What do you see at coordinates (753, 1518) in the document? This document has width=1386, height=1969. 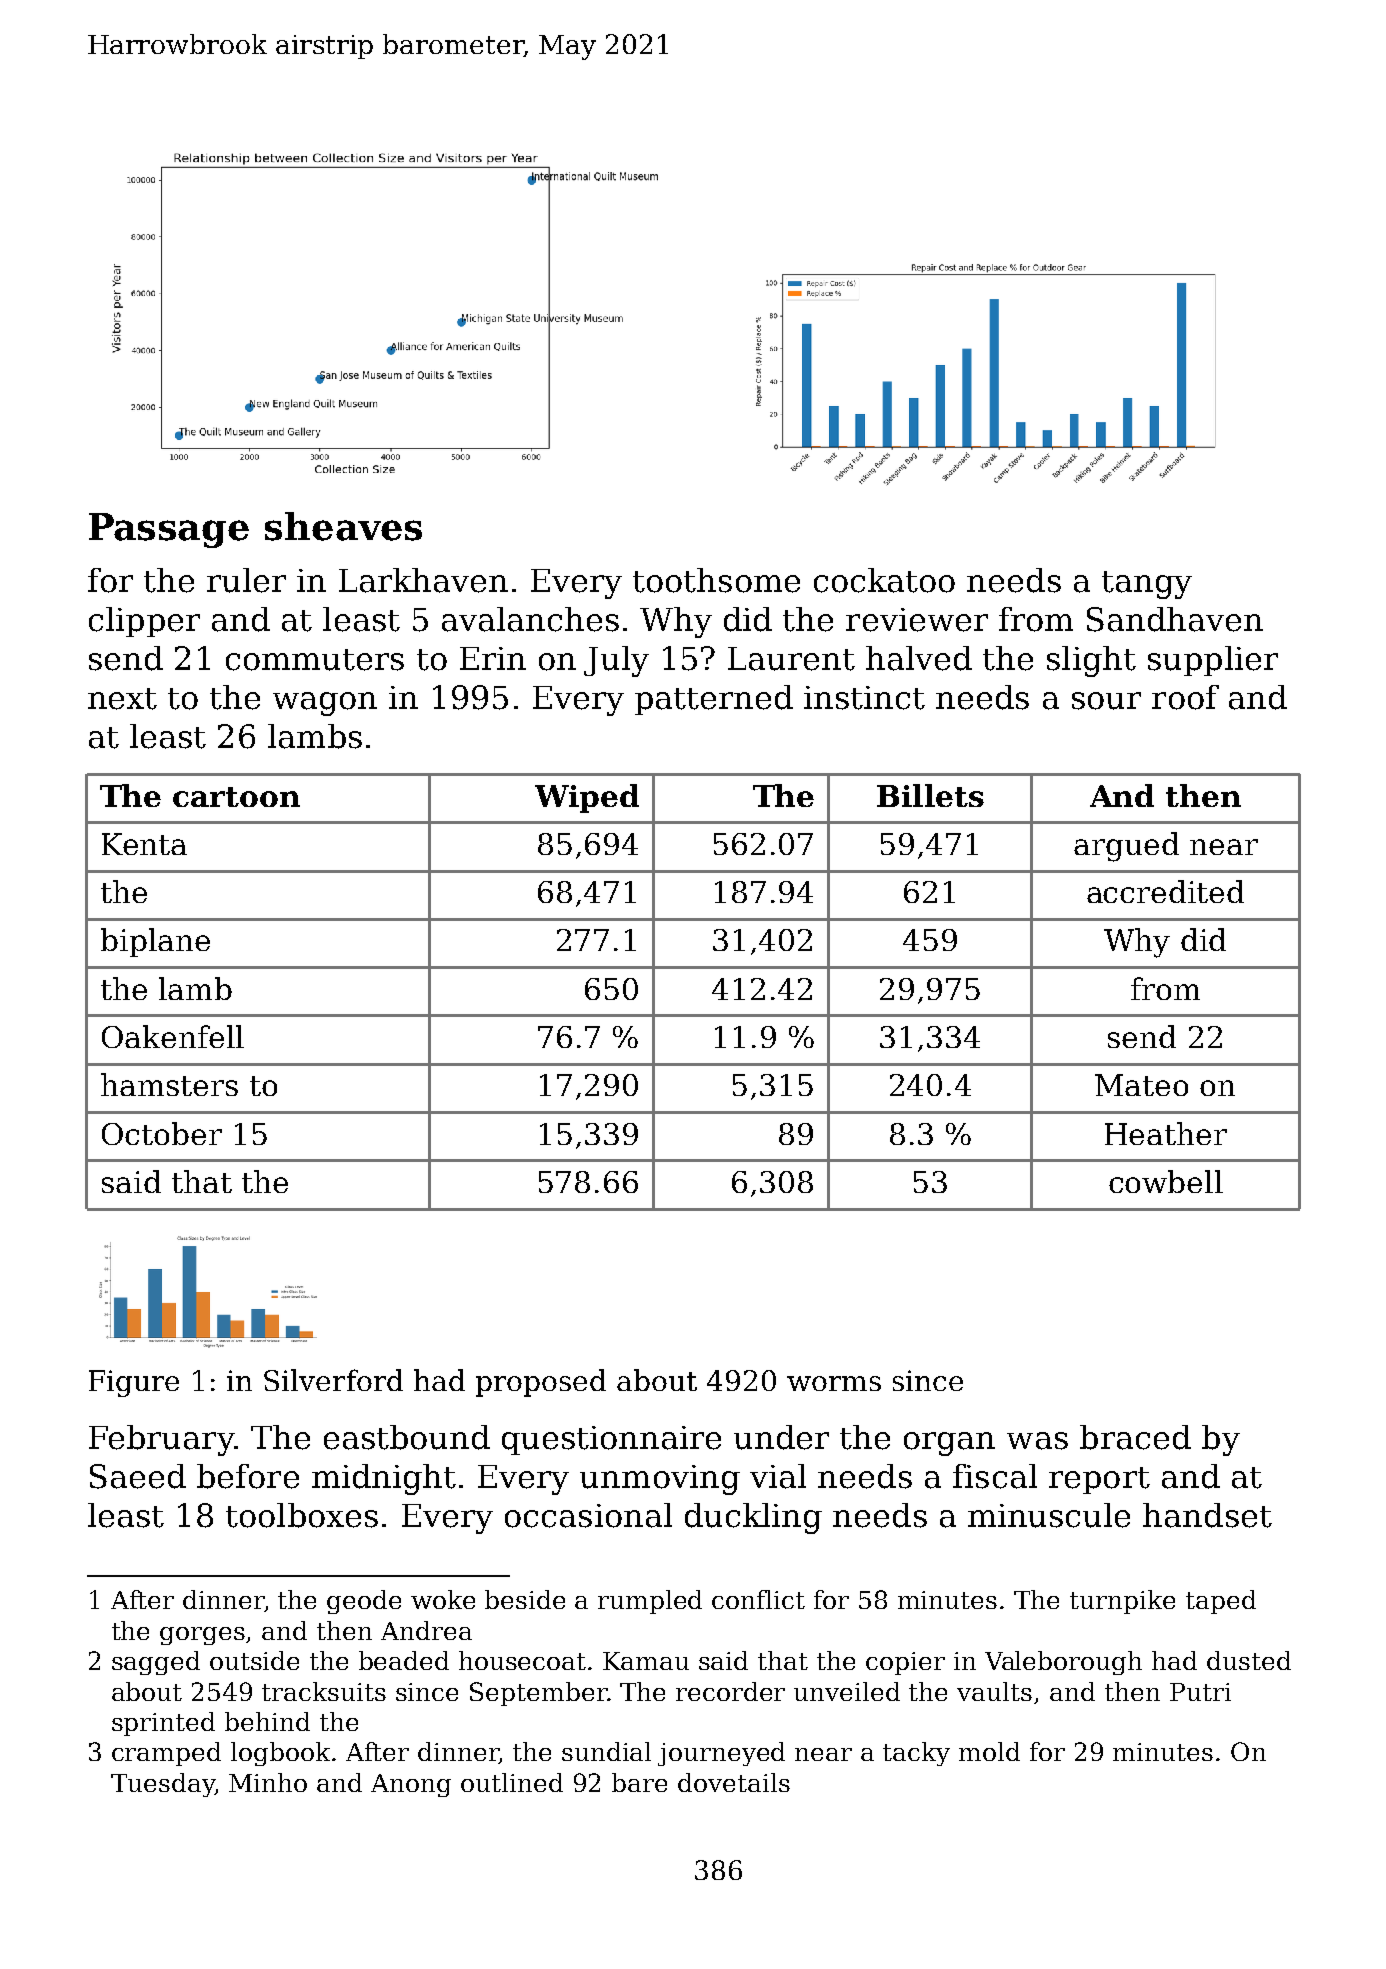 I see `duckling` at bounding box center [753, 1518].
